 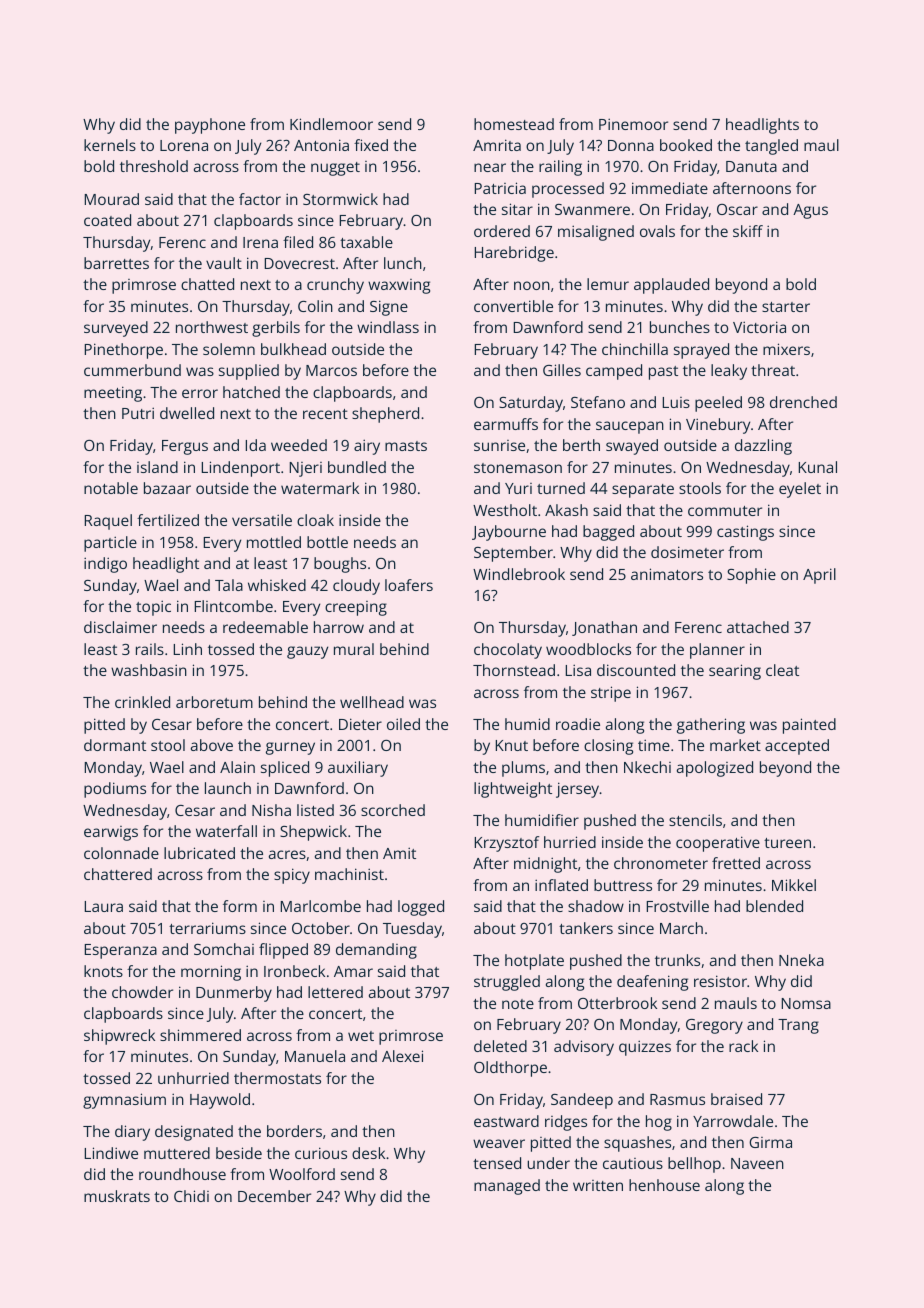 I want to click on skiff, so click(x=748, y=231).
